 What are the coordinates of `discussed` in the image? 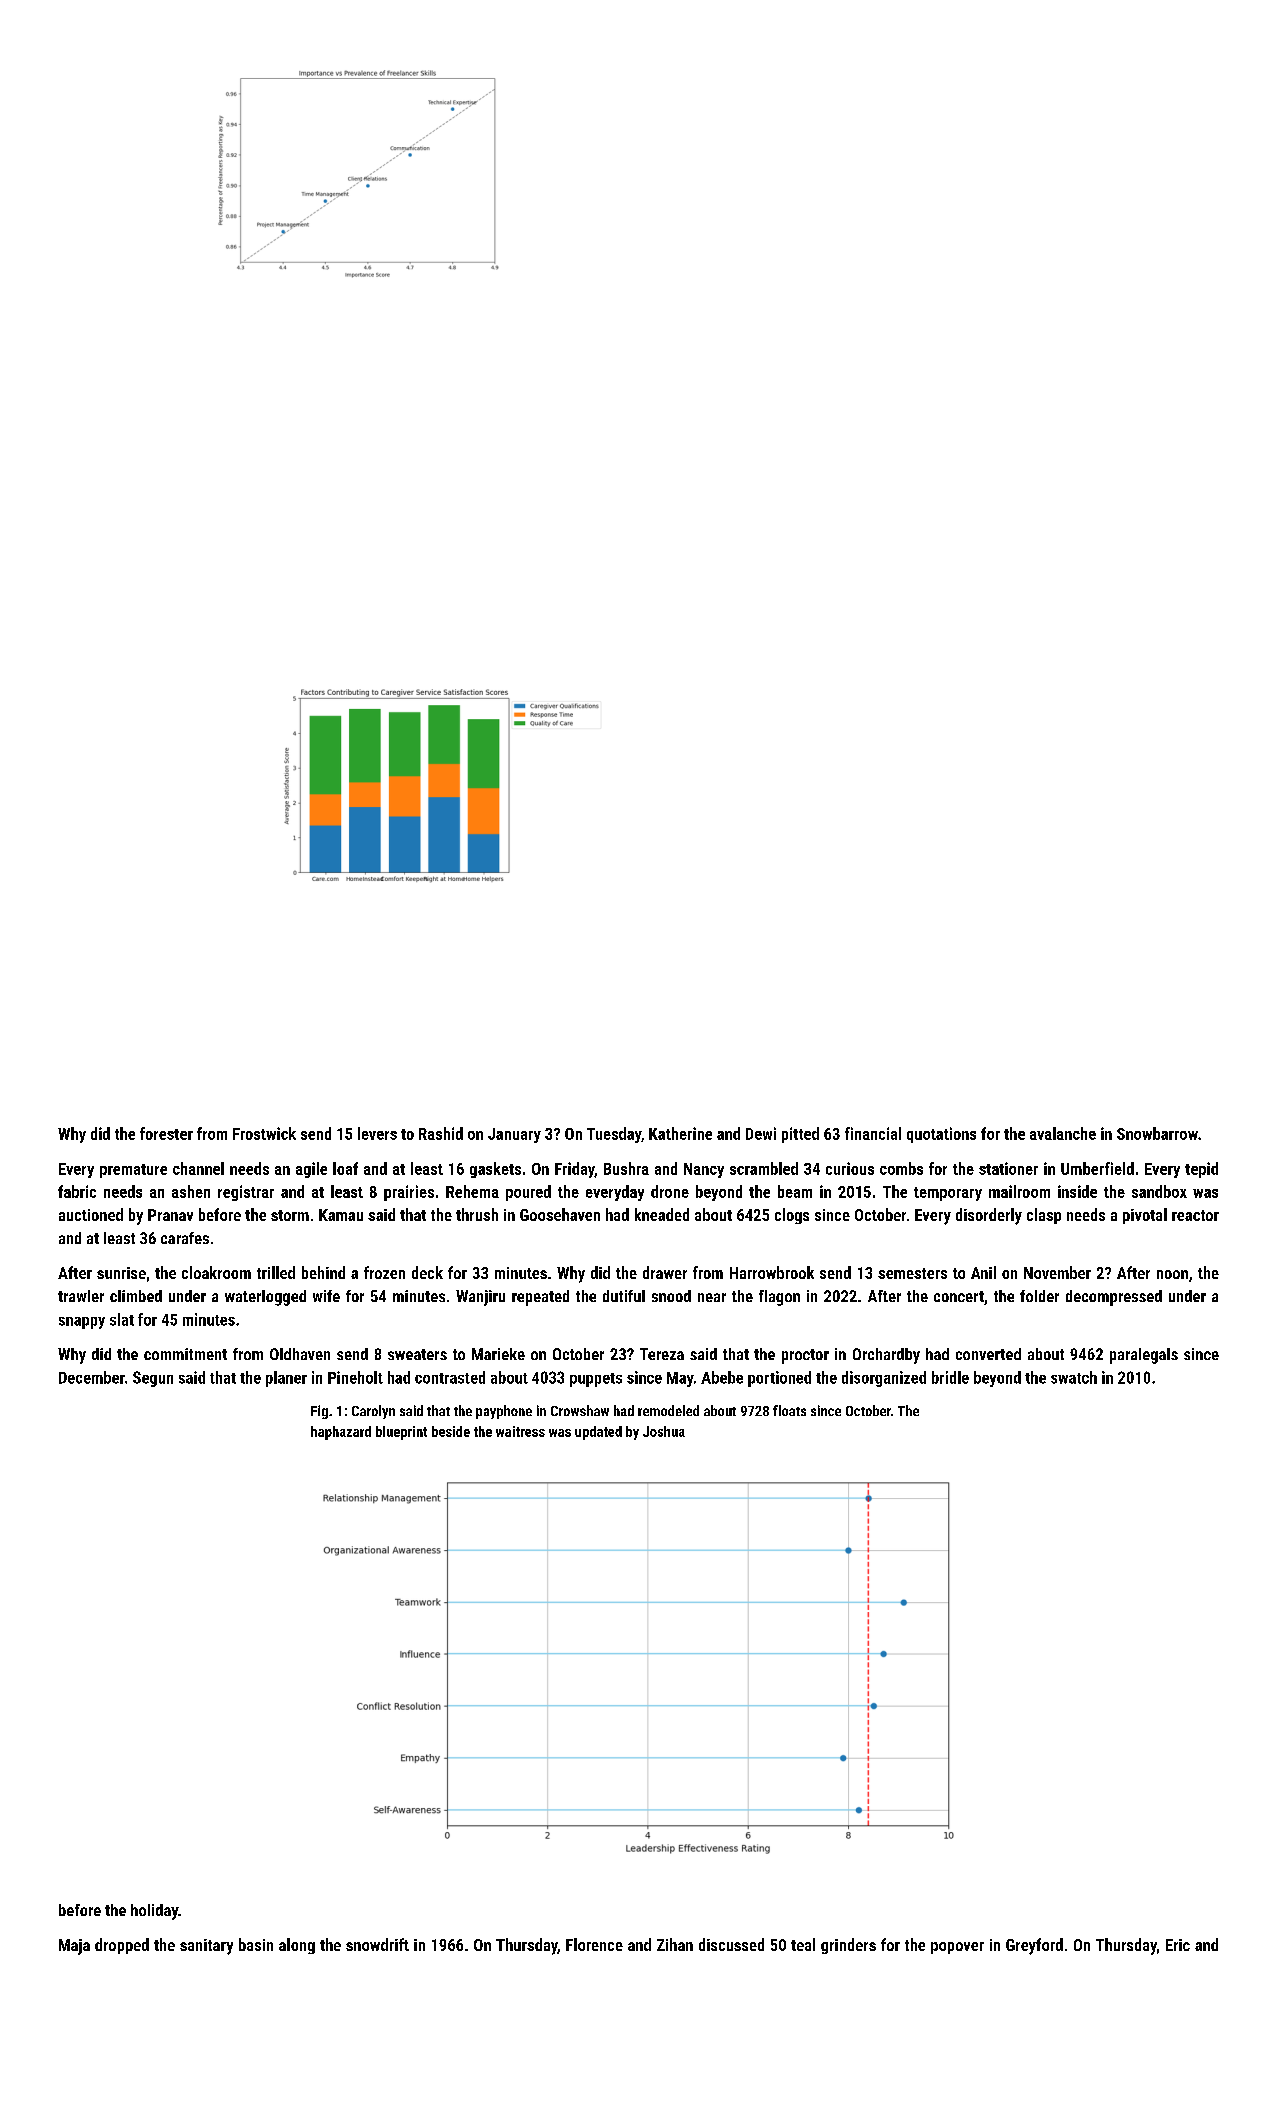 It's located at (731, 1944).
